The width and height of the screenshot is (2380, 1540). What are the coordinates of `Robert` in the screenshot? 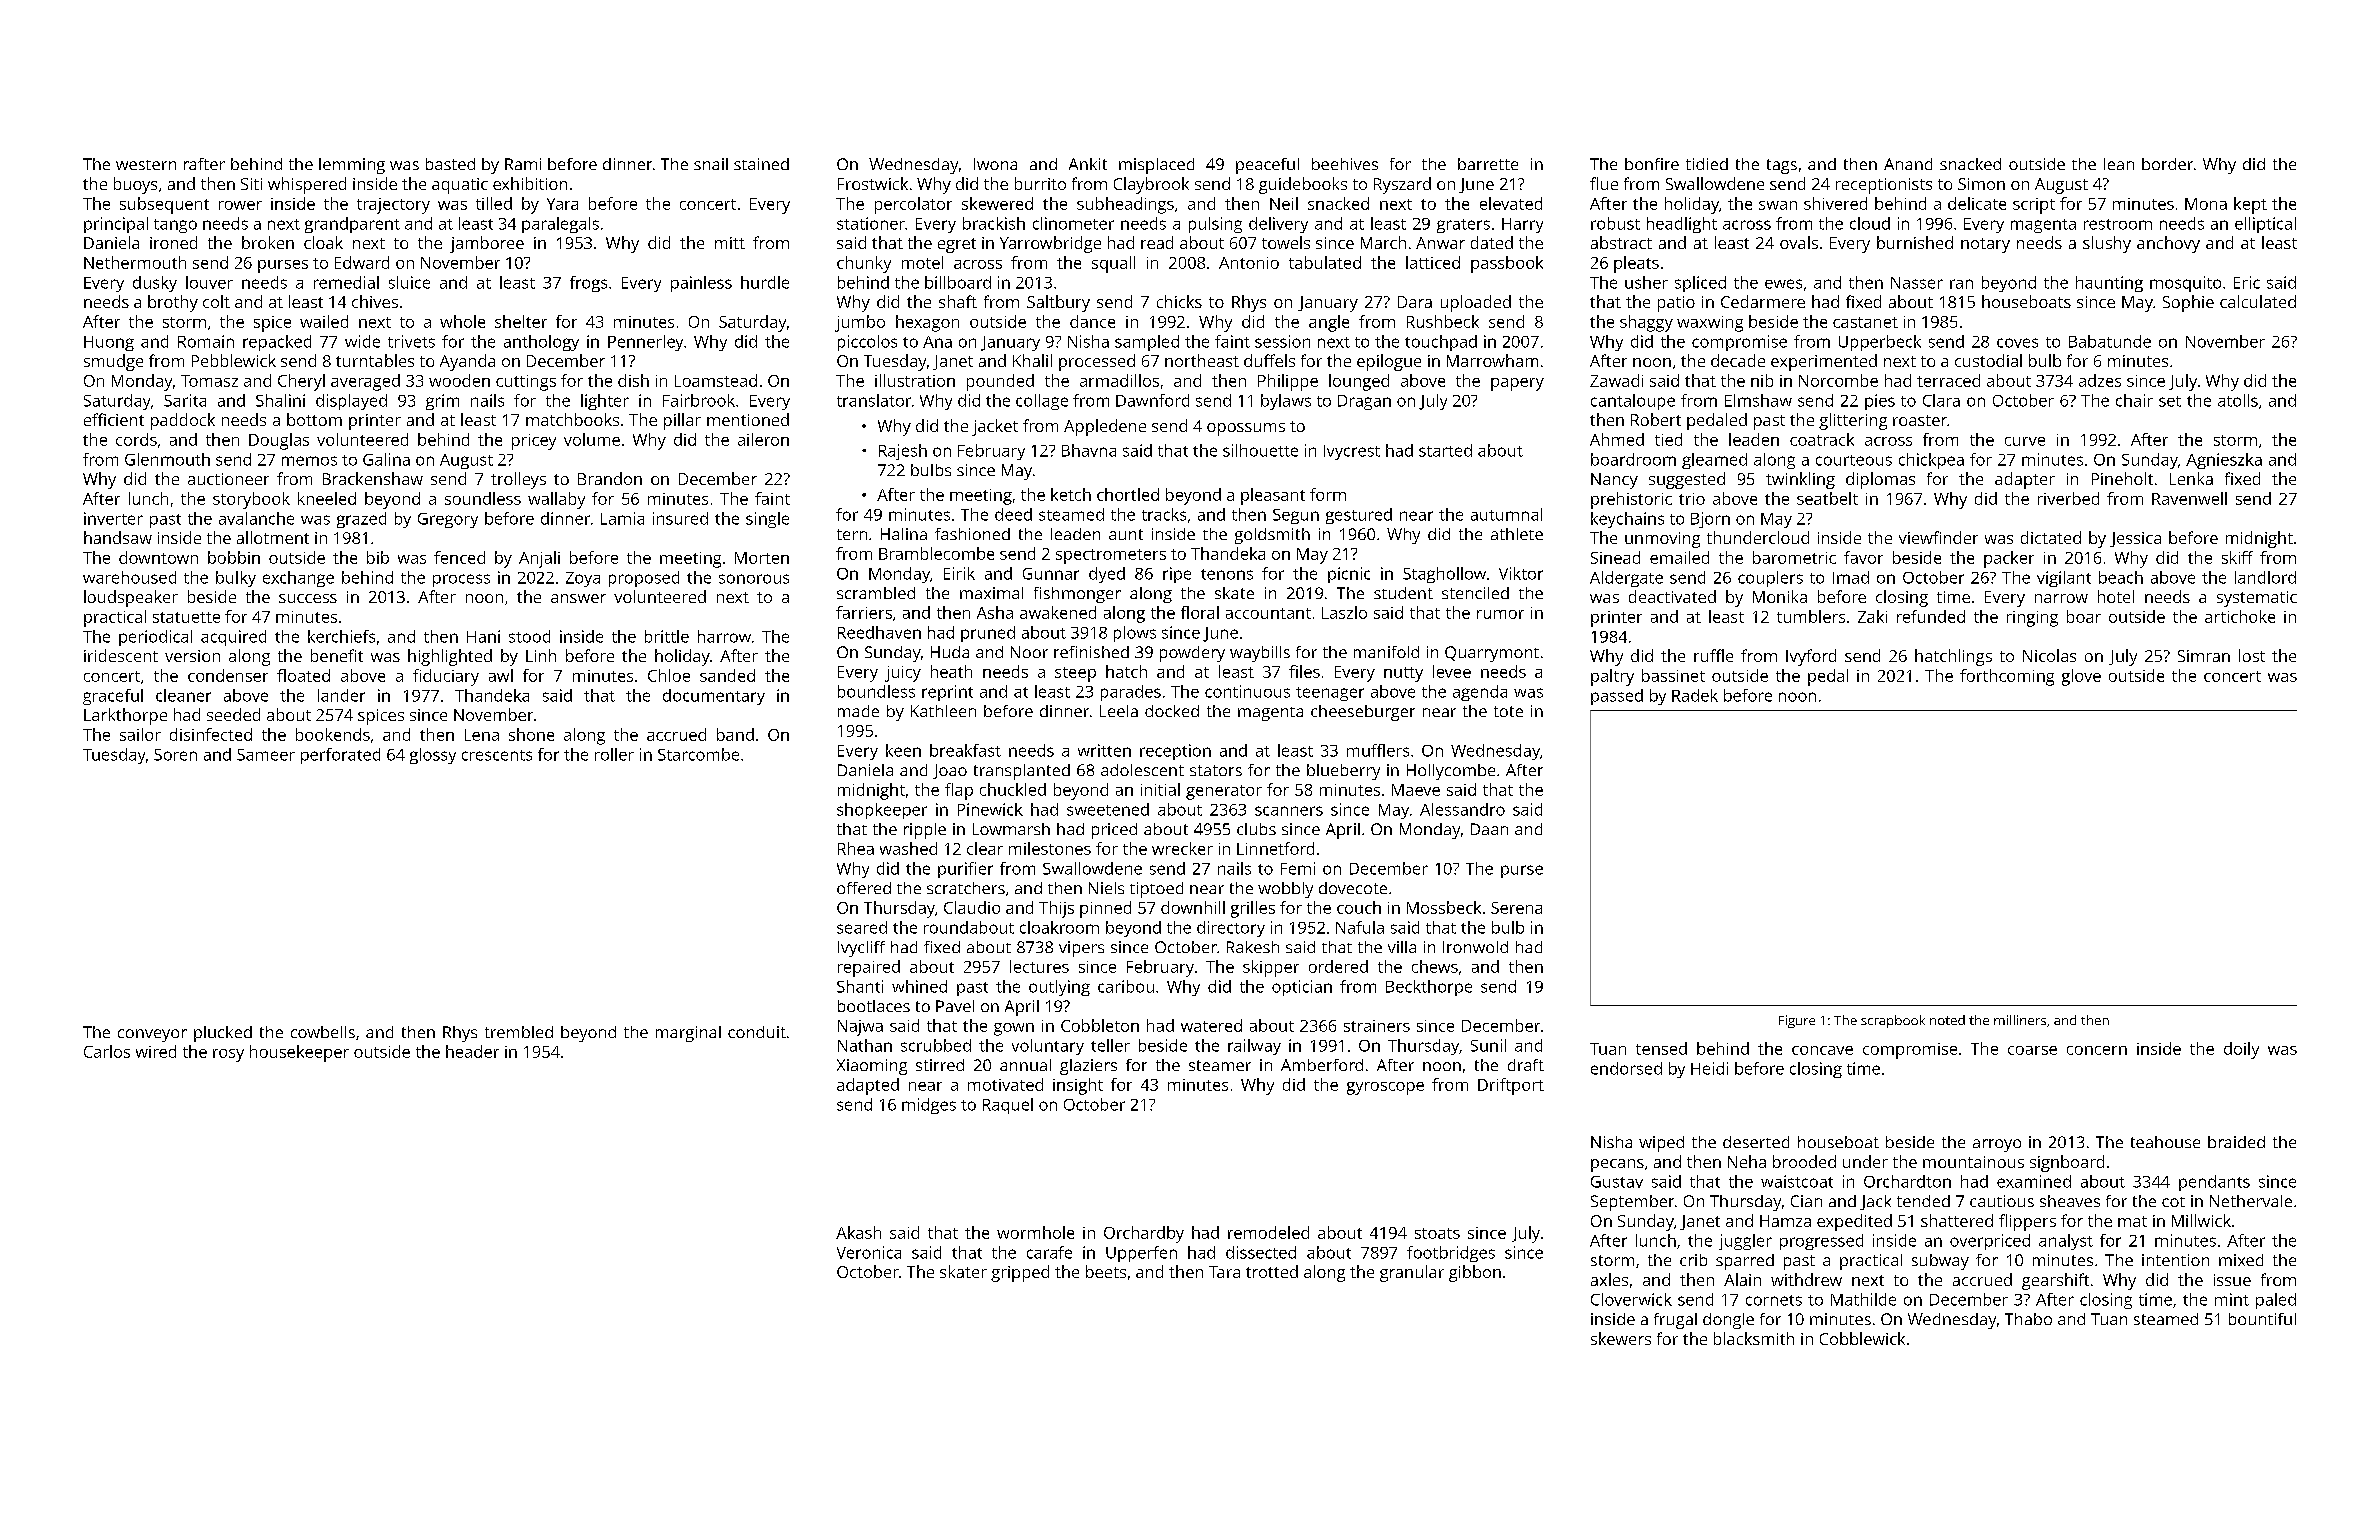 It's located at (1656, 419).
